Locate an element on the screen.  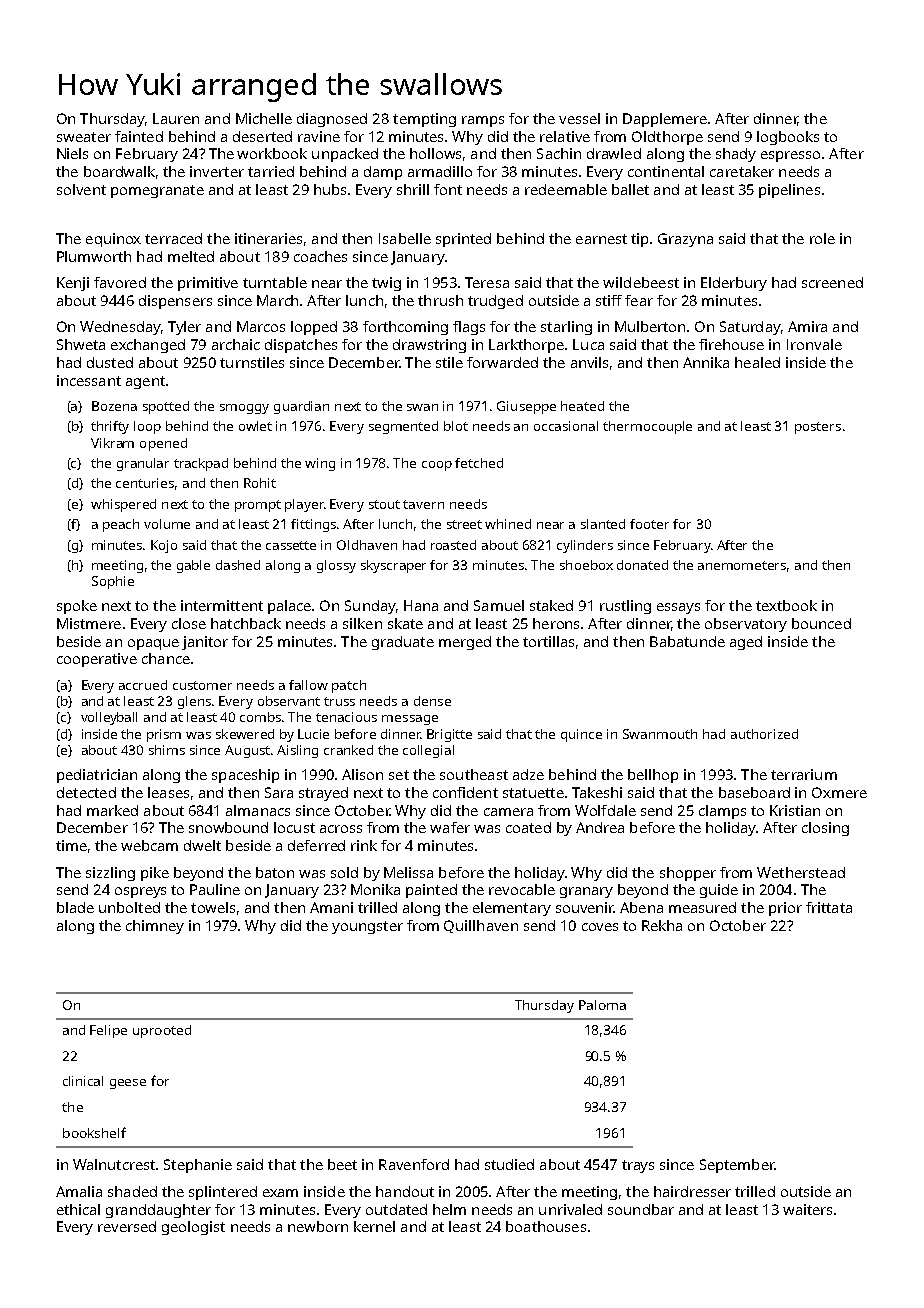
Rekha is located at coordinates (662, 925).
